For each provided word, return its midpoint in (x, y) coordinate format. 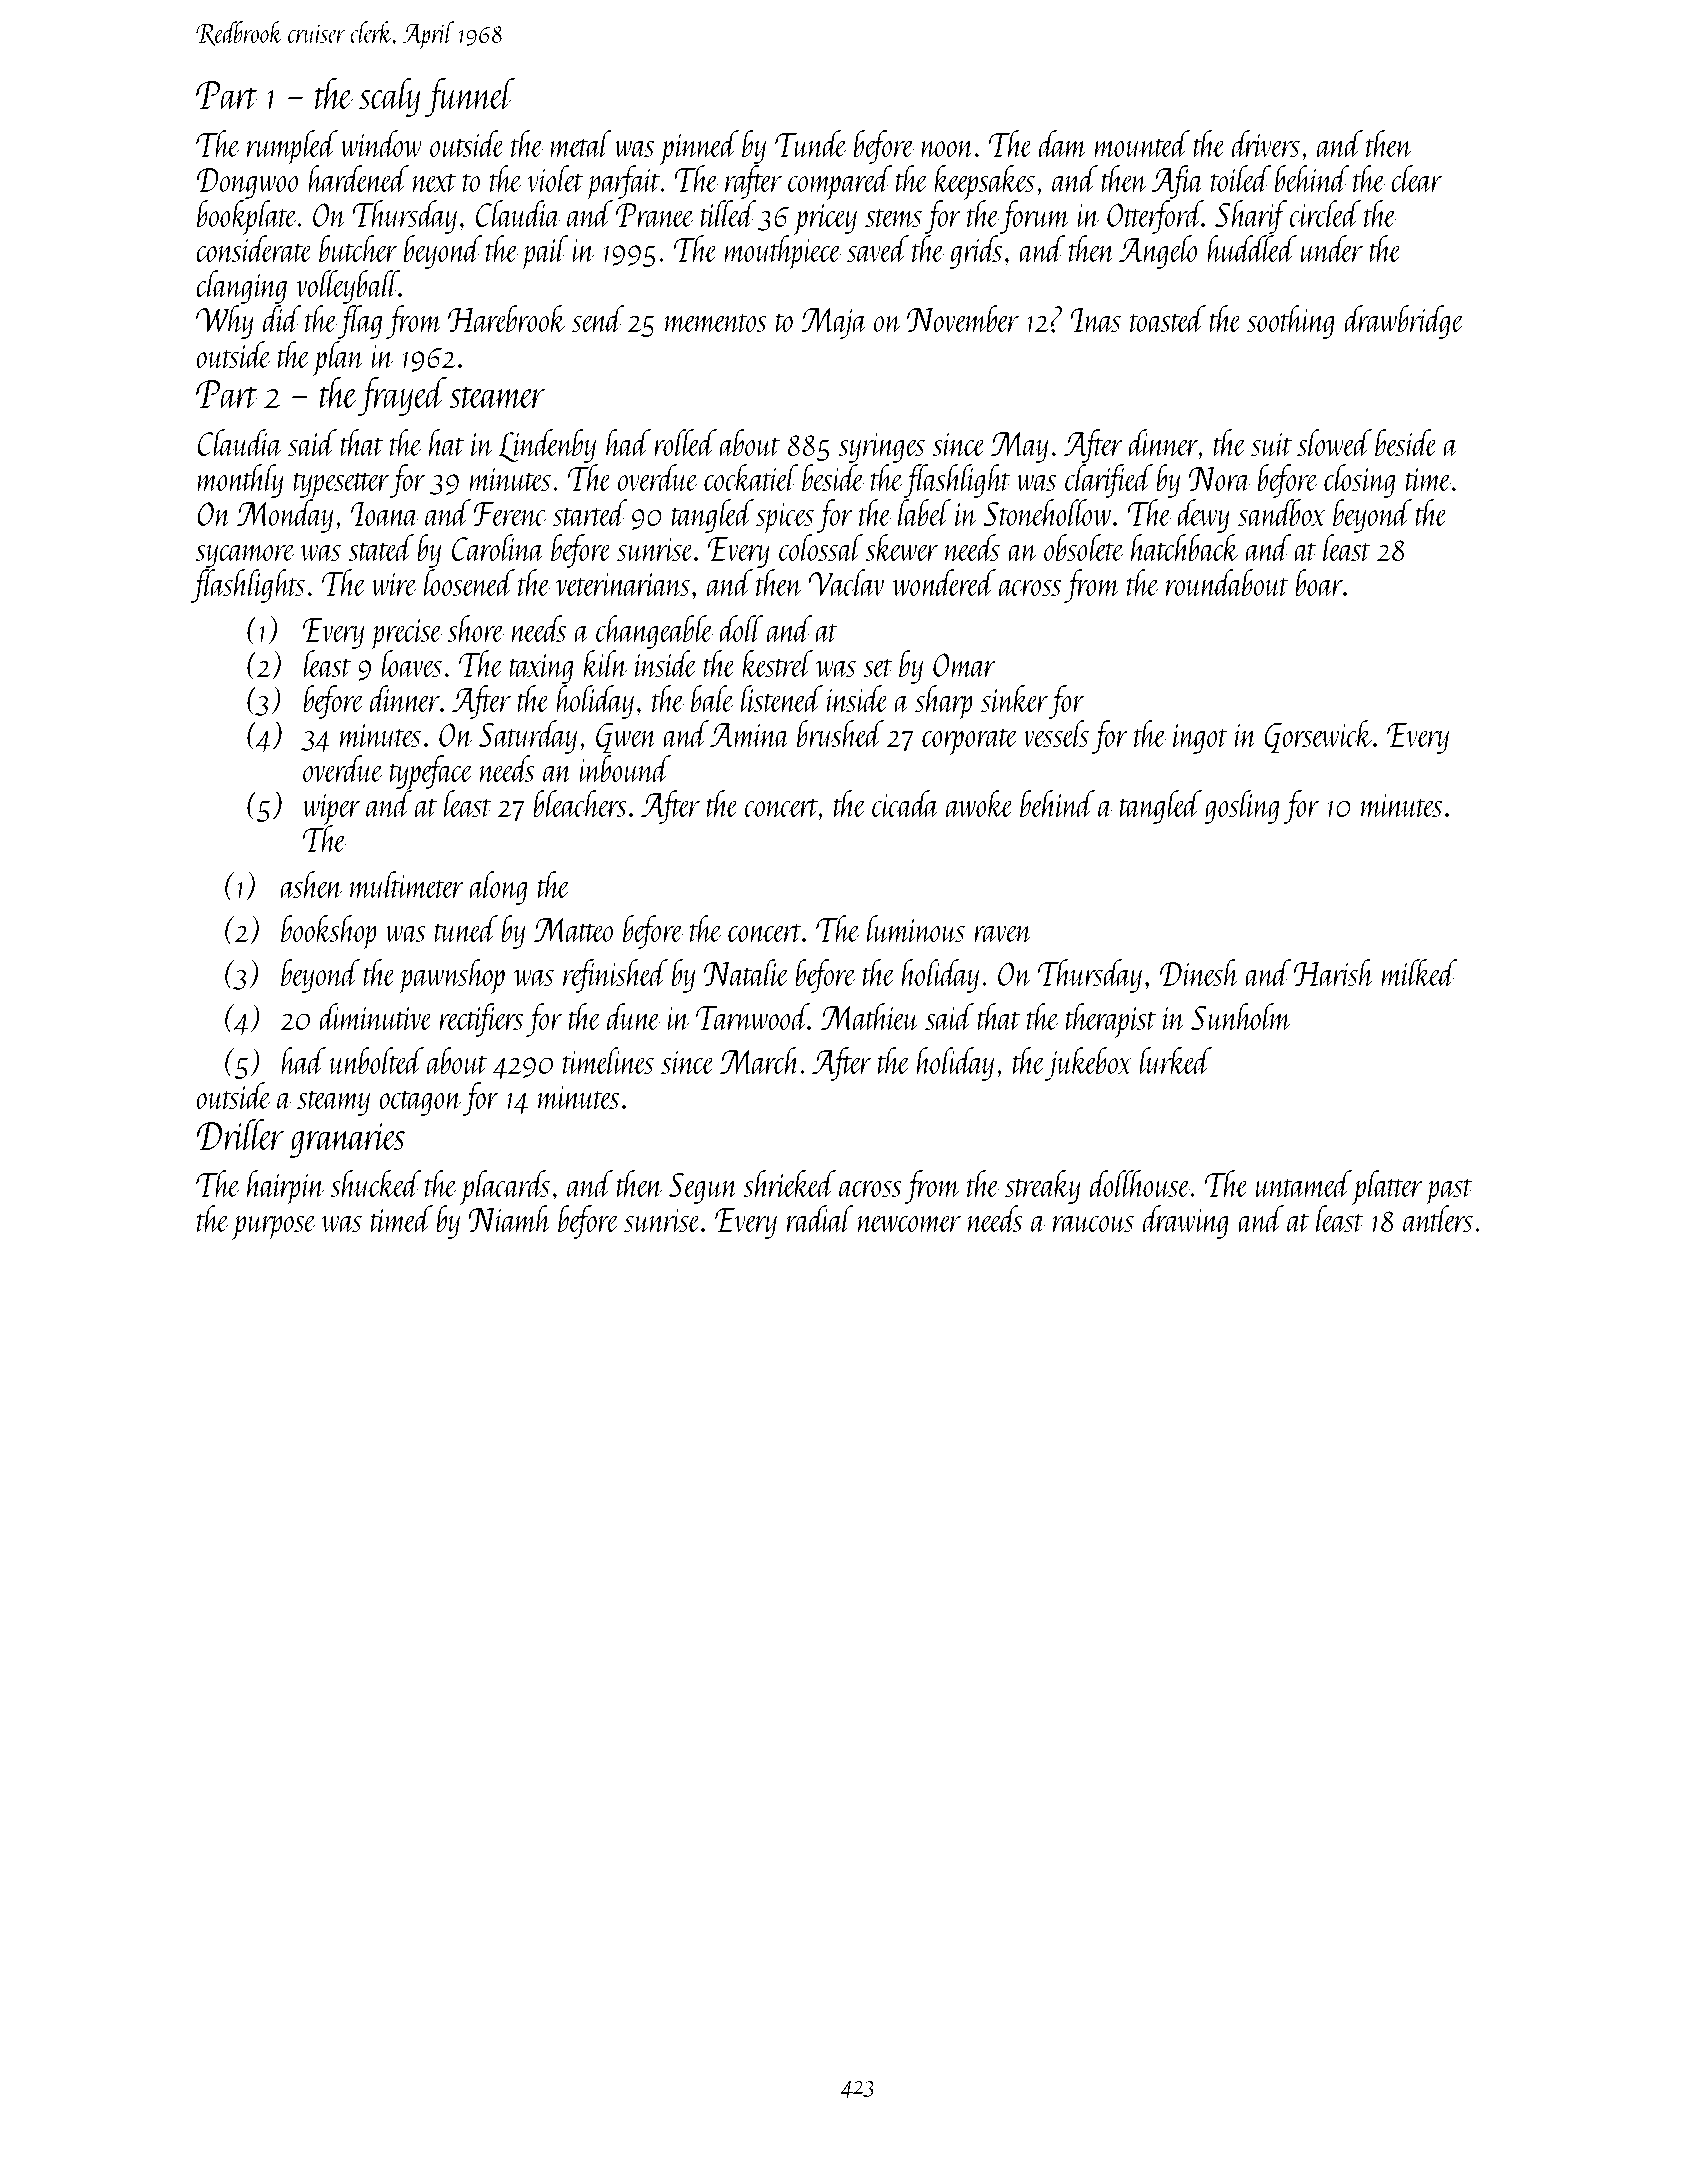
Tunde (811, 143)
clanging (241, 287)
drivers (1266, 143)
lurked (1175, 1060)
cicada (906, 803)
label (924, 512)
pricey (825, 219)
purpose (274, 1227)
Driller (240, 1134)
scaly (390, 97)
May (1019, 447)
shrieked (789, 1183)
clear (1416, 178)
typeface (431, 773)
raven (1003, 934)
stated (381, 547)
